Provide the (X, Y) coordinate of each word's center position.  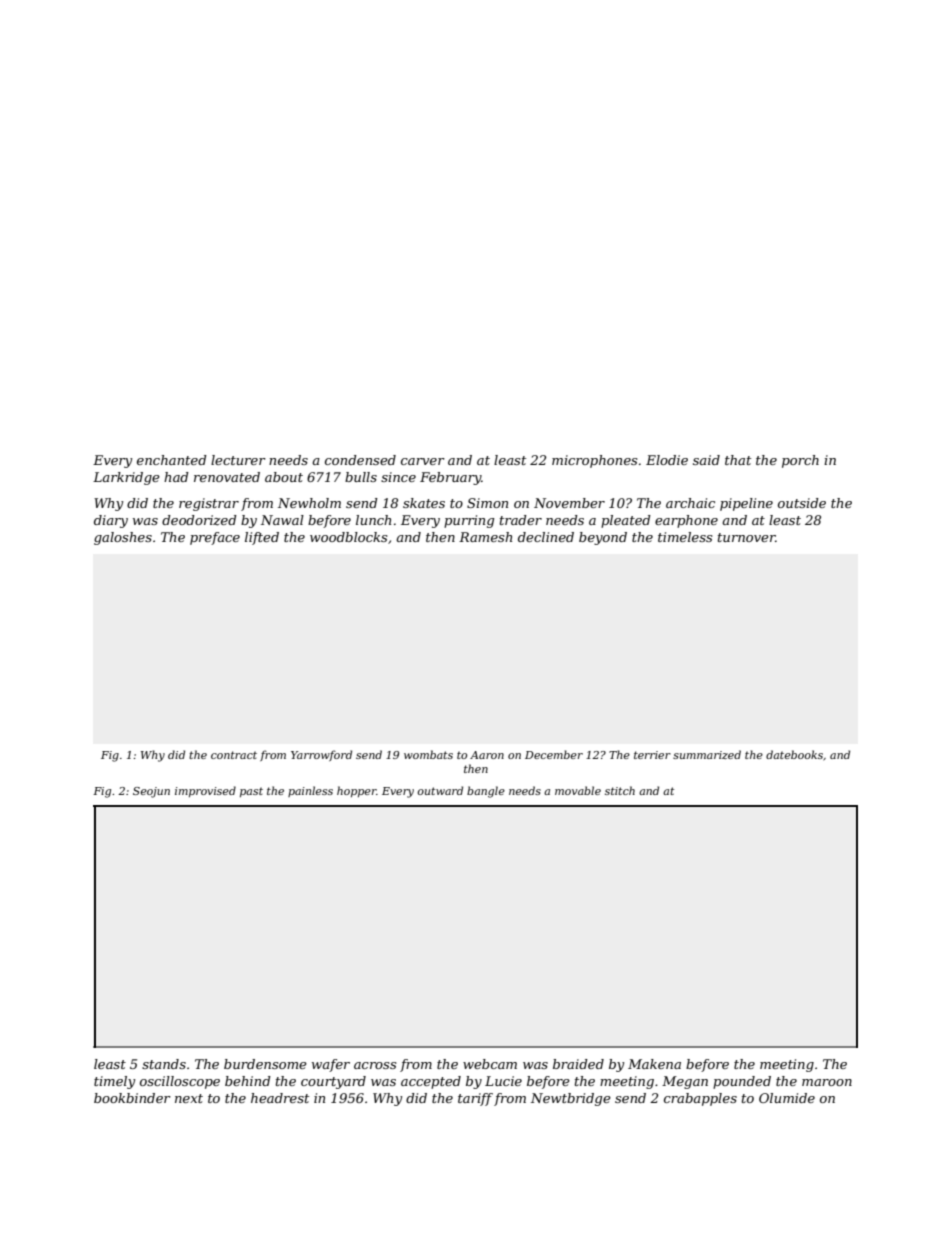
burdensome (265, 1064)
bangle (486, 792)
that (738, 460)
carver (423, 461)
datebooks (794, 754)
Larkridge (126, 478)
